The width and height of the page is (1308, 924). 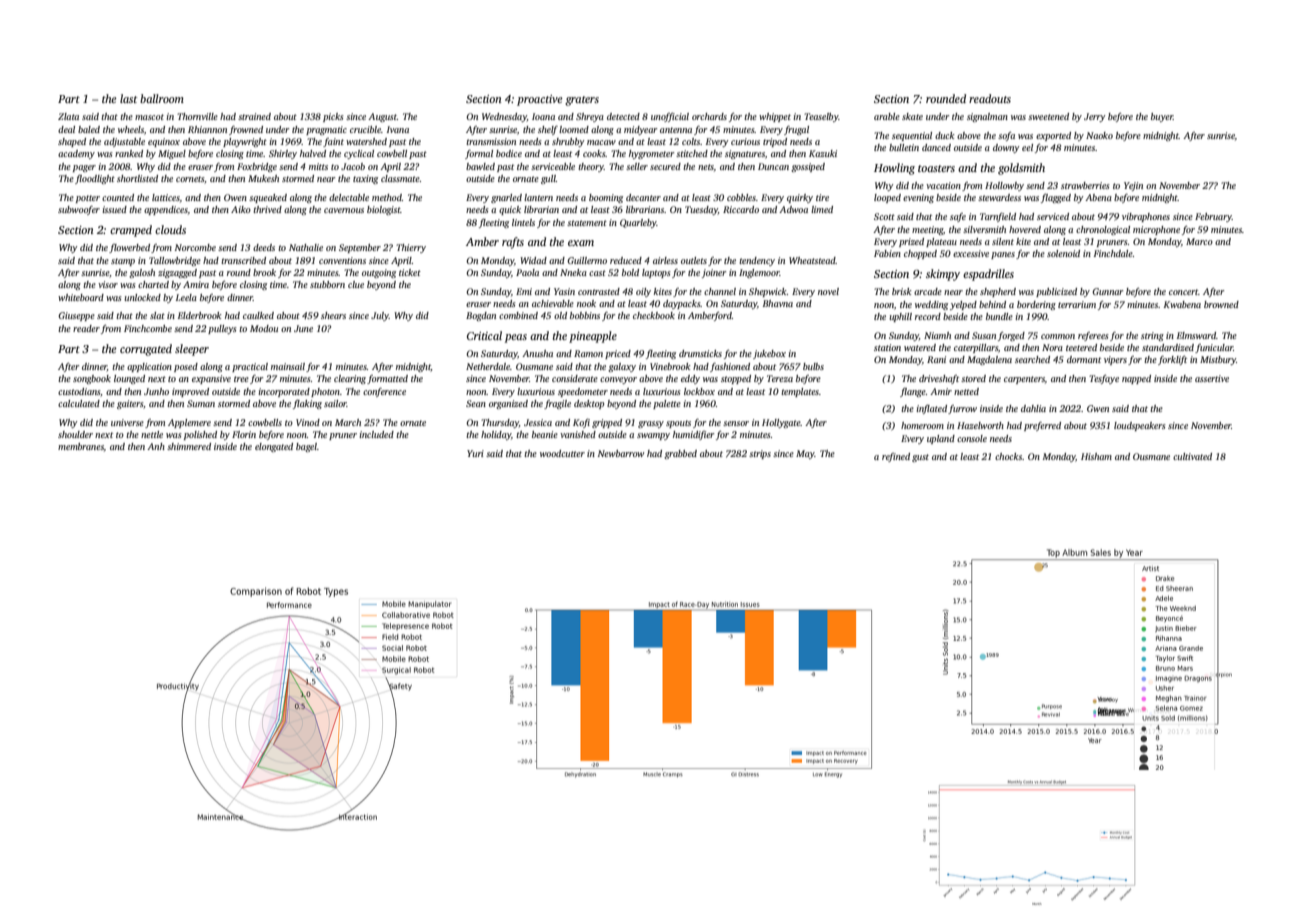 What do you see at coordinates (335, 403) in the page?
I see `sailor` at bounding box center [335, 403].
